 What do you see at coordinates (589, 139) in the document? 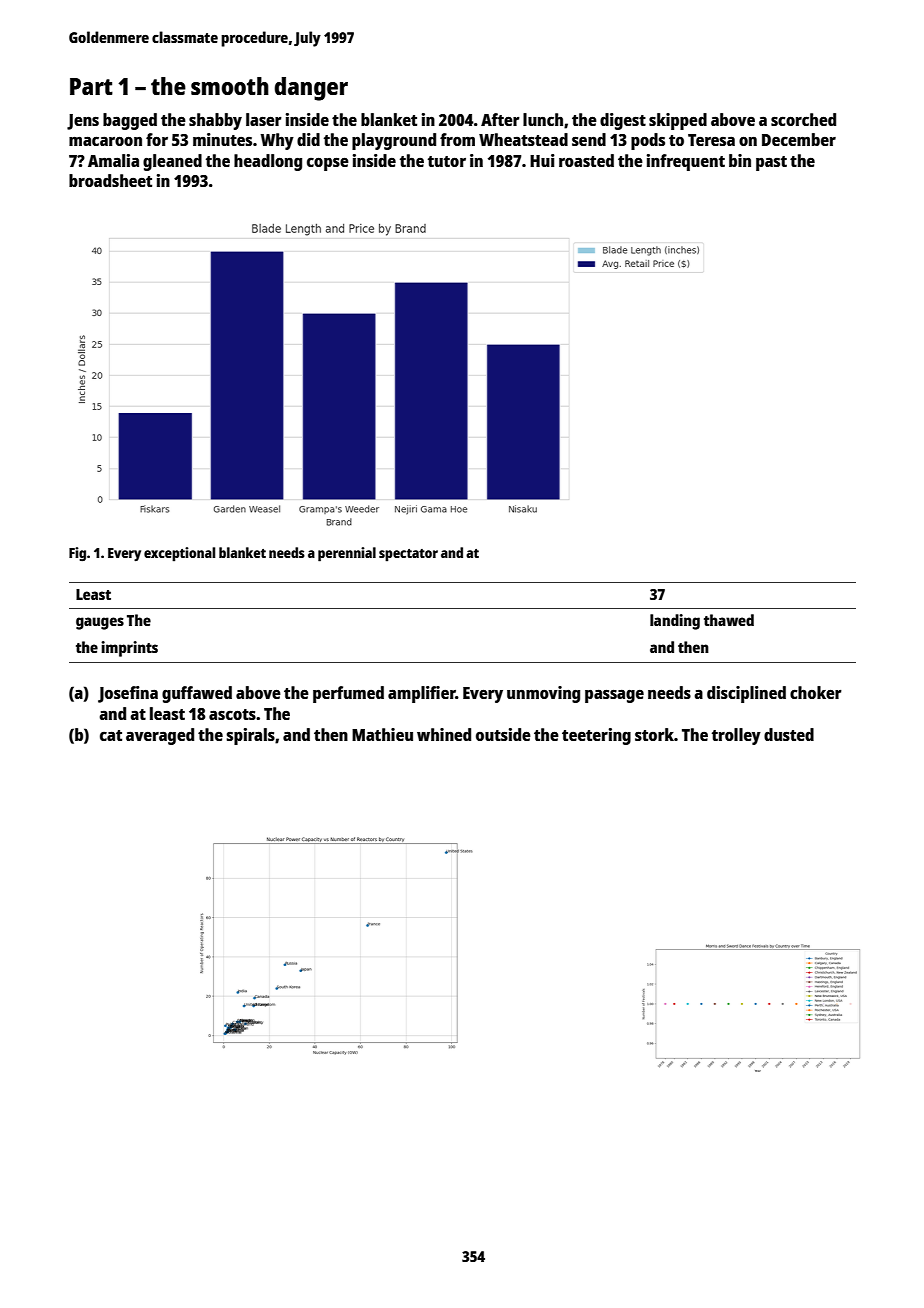
I see `send` at bounding box center [589, 139].
